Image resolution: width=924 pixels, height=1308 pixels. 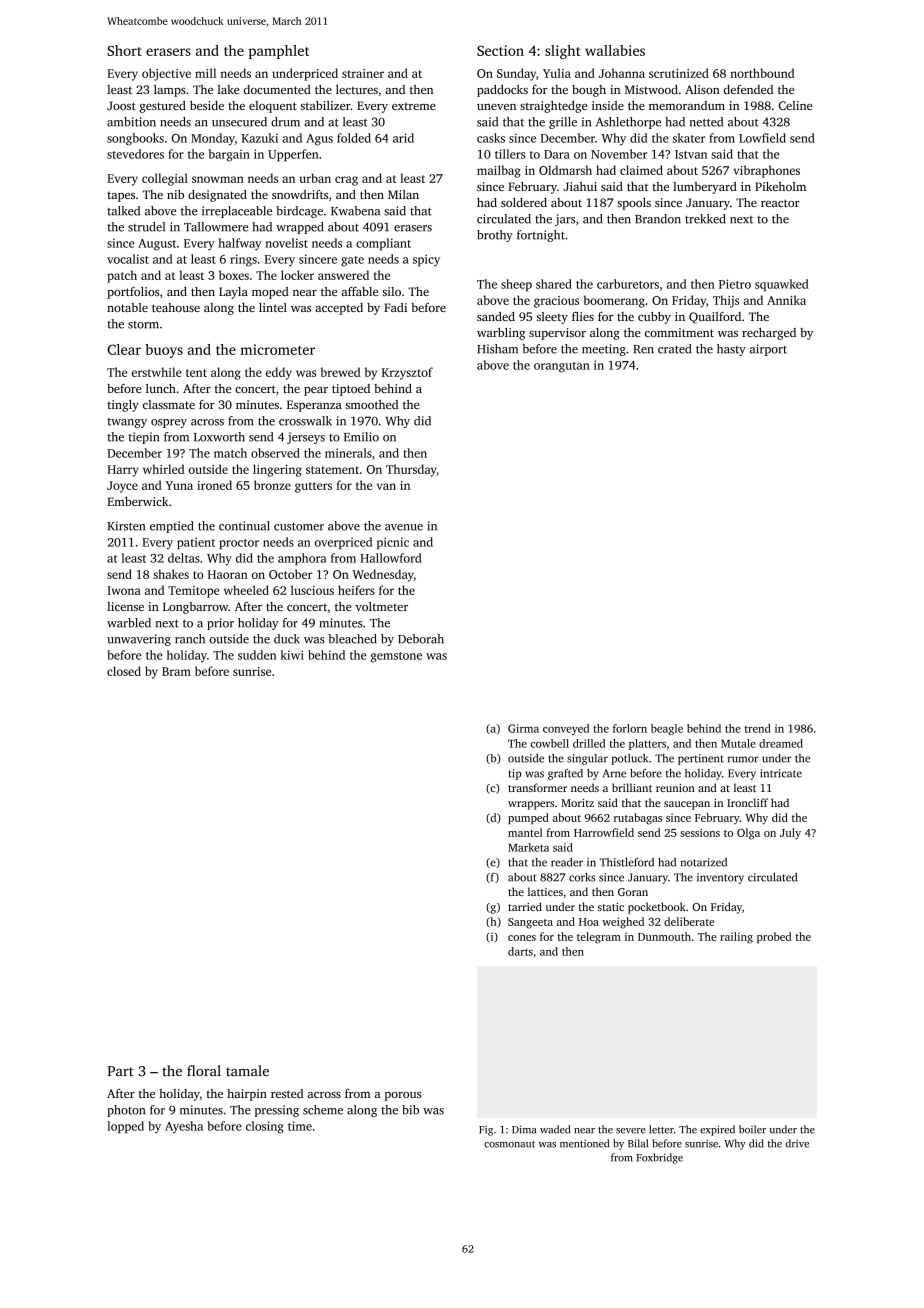 What do you see at coordinates (630, 728) in the document?
I see `forlorn` at bounding box center [630, 728].
